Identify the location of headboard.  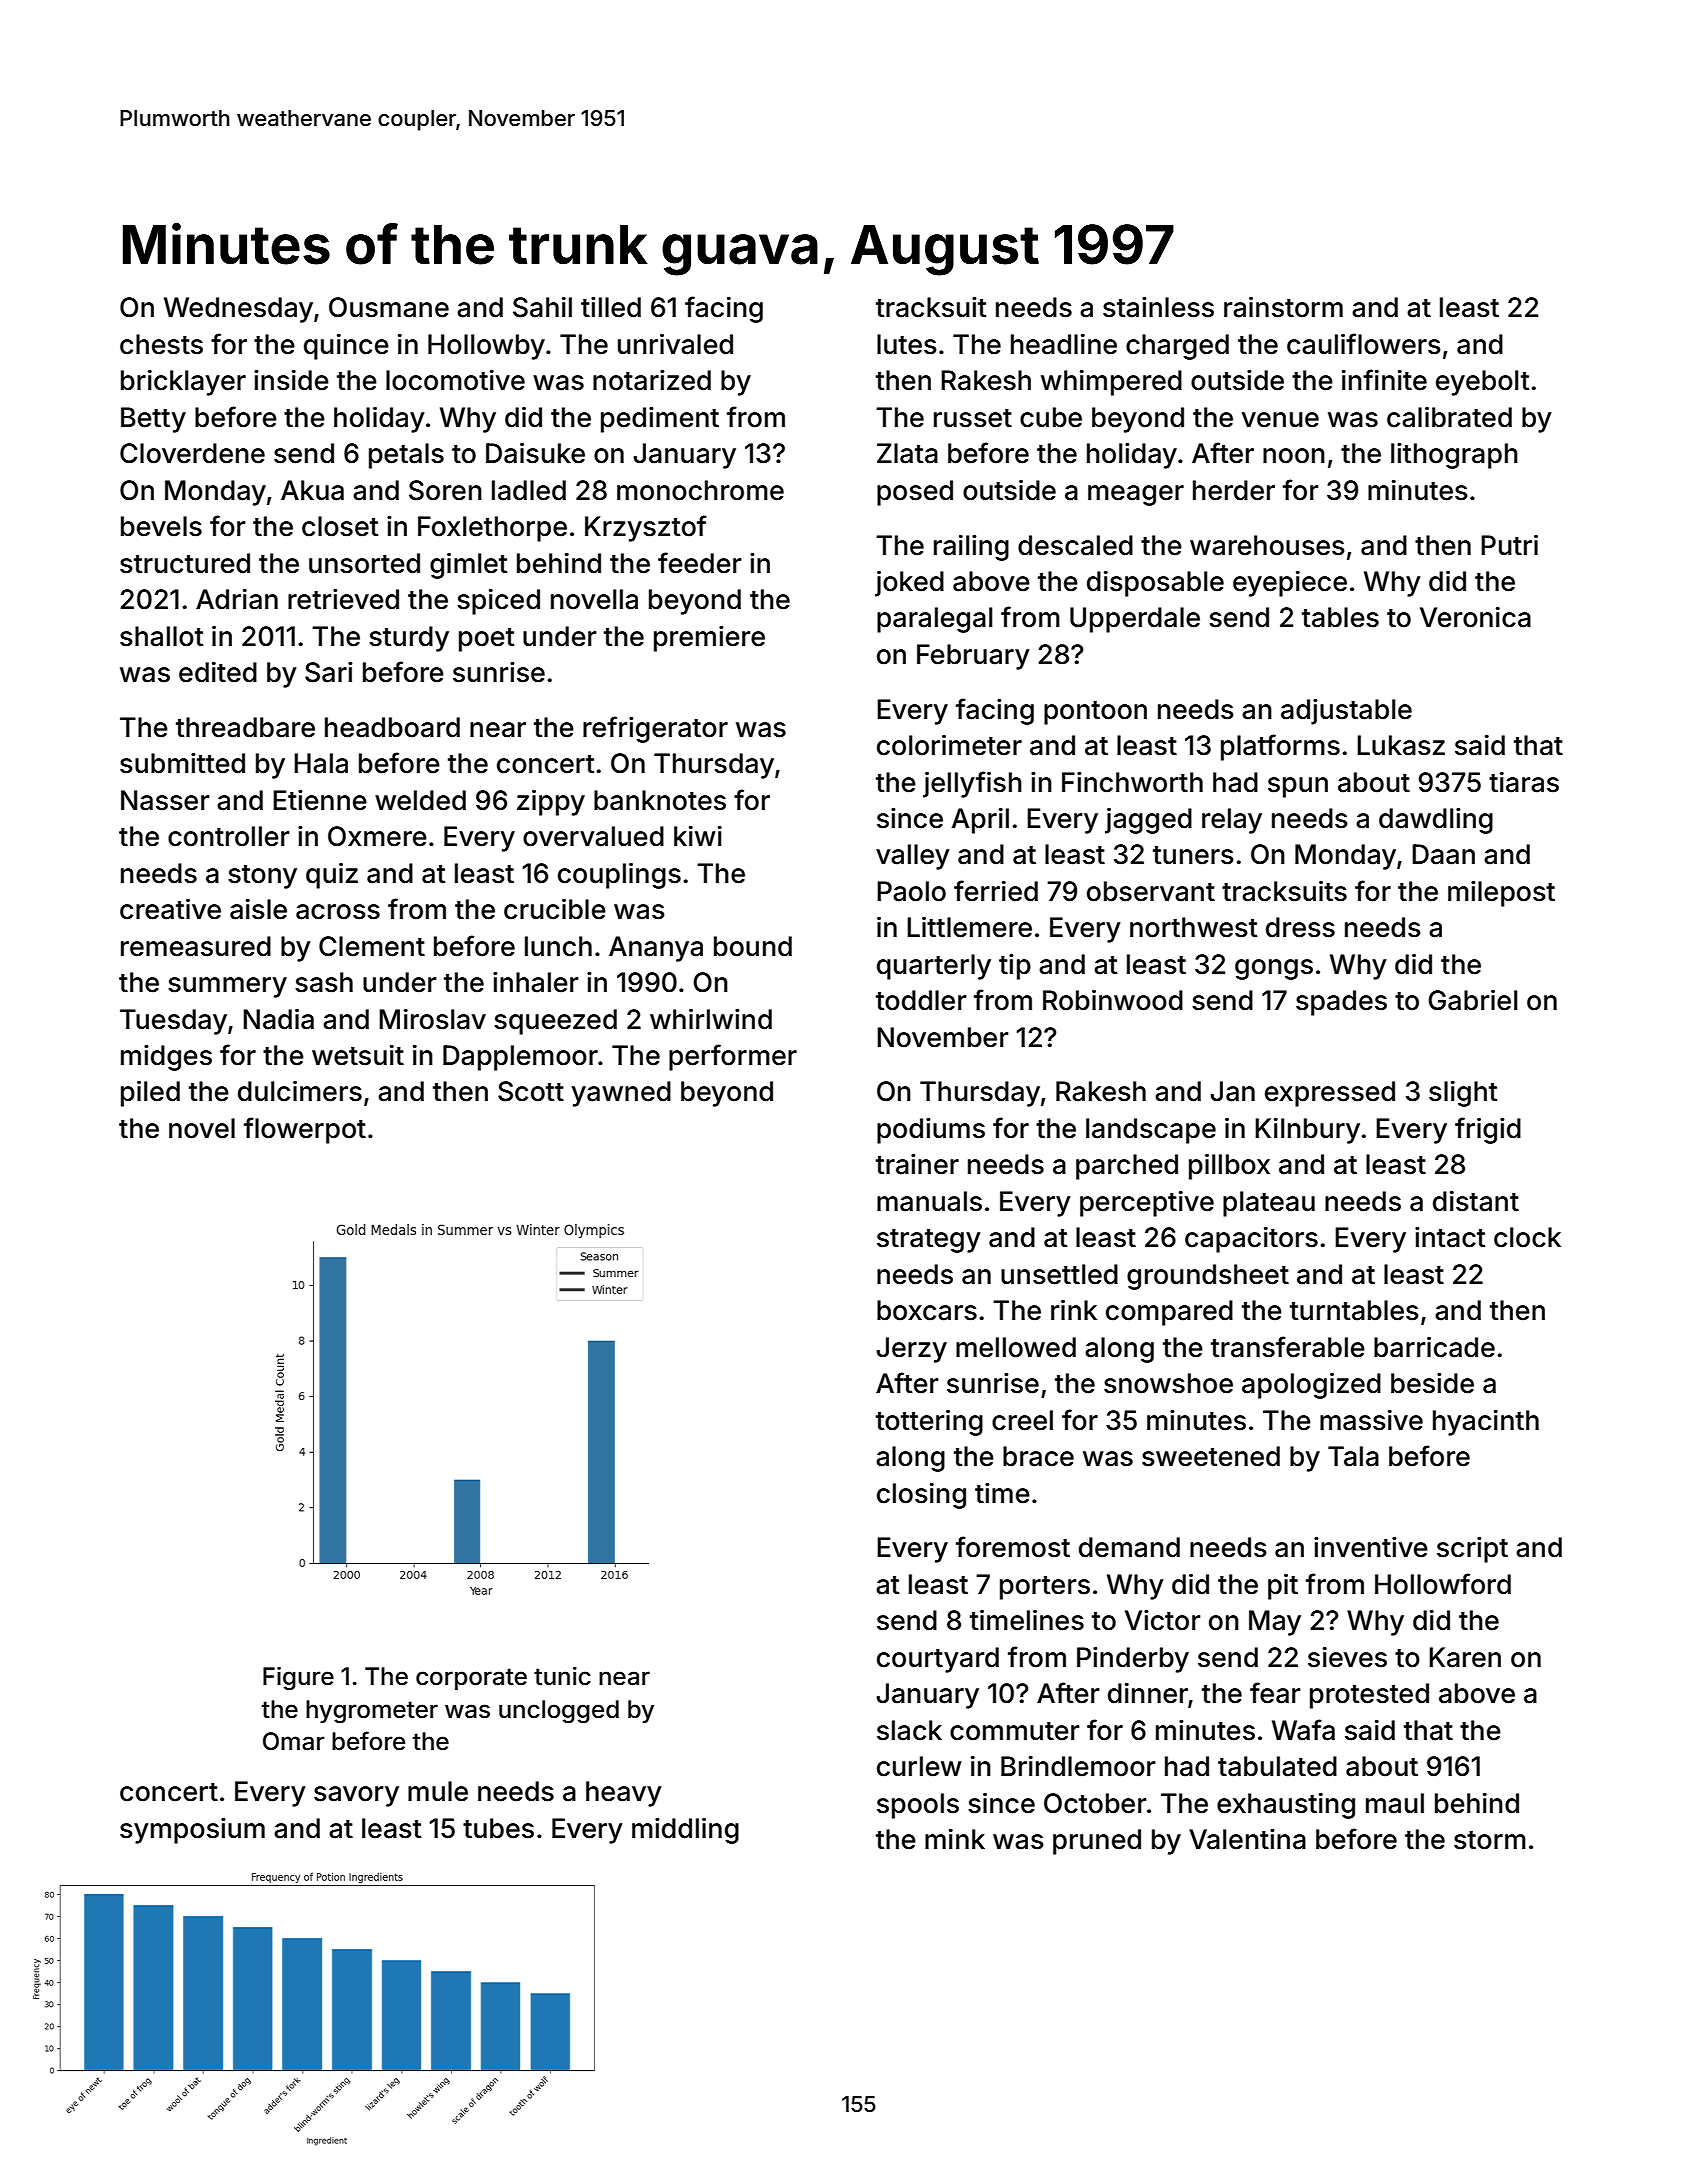
(392, 727).
